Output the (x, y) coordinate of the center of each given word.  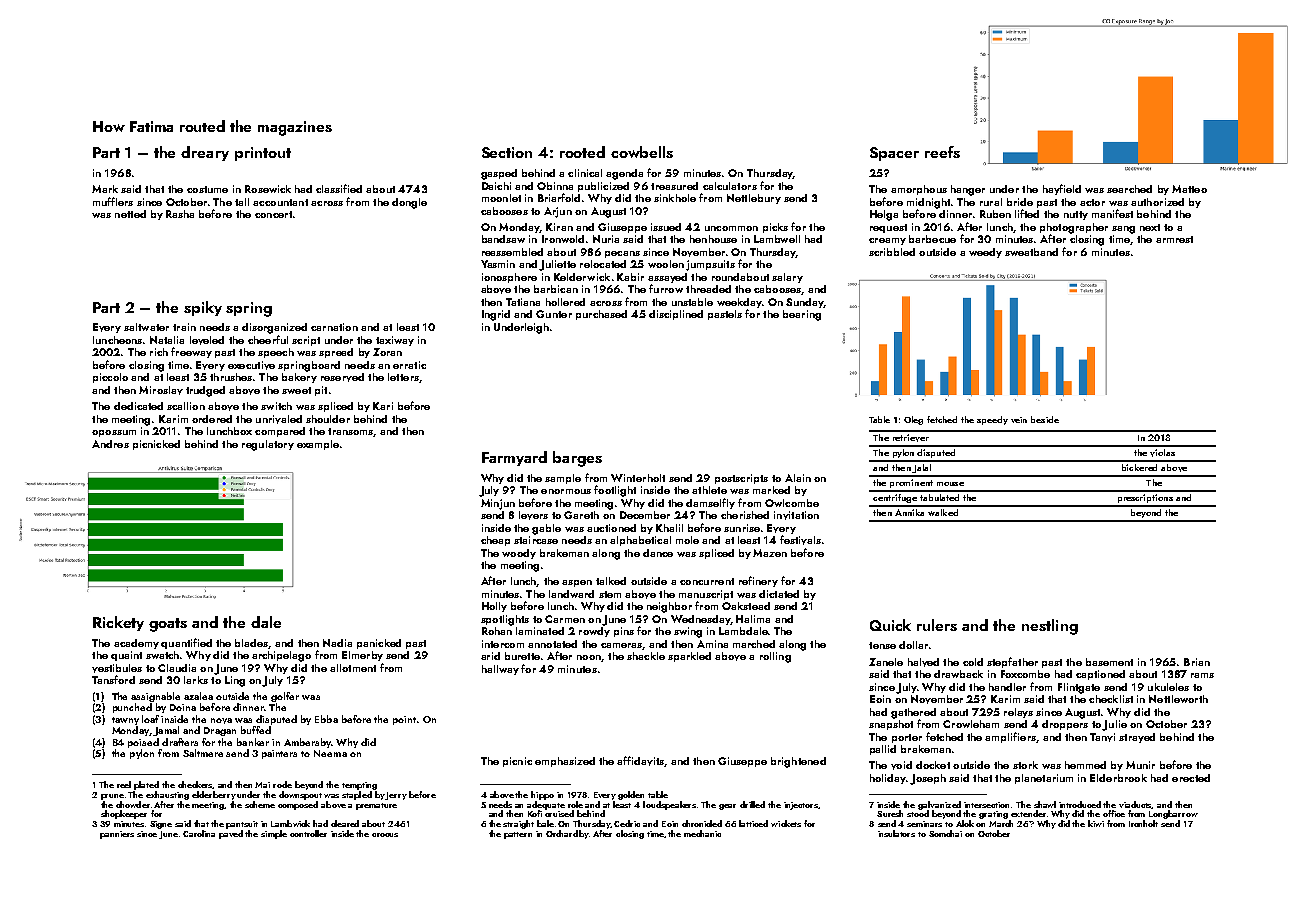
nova (221, 721)
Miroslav (161, 390)
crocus (385, 835)
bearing (802, 315)
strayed (1137, 738)
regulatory (268, 445)
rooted (582, 152)
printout (263, 154)
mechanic (702, 833)
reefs (942, 152)
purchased (601, 315)
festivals (800, 540)
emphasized (565, 762)
